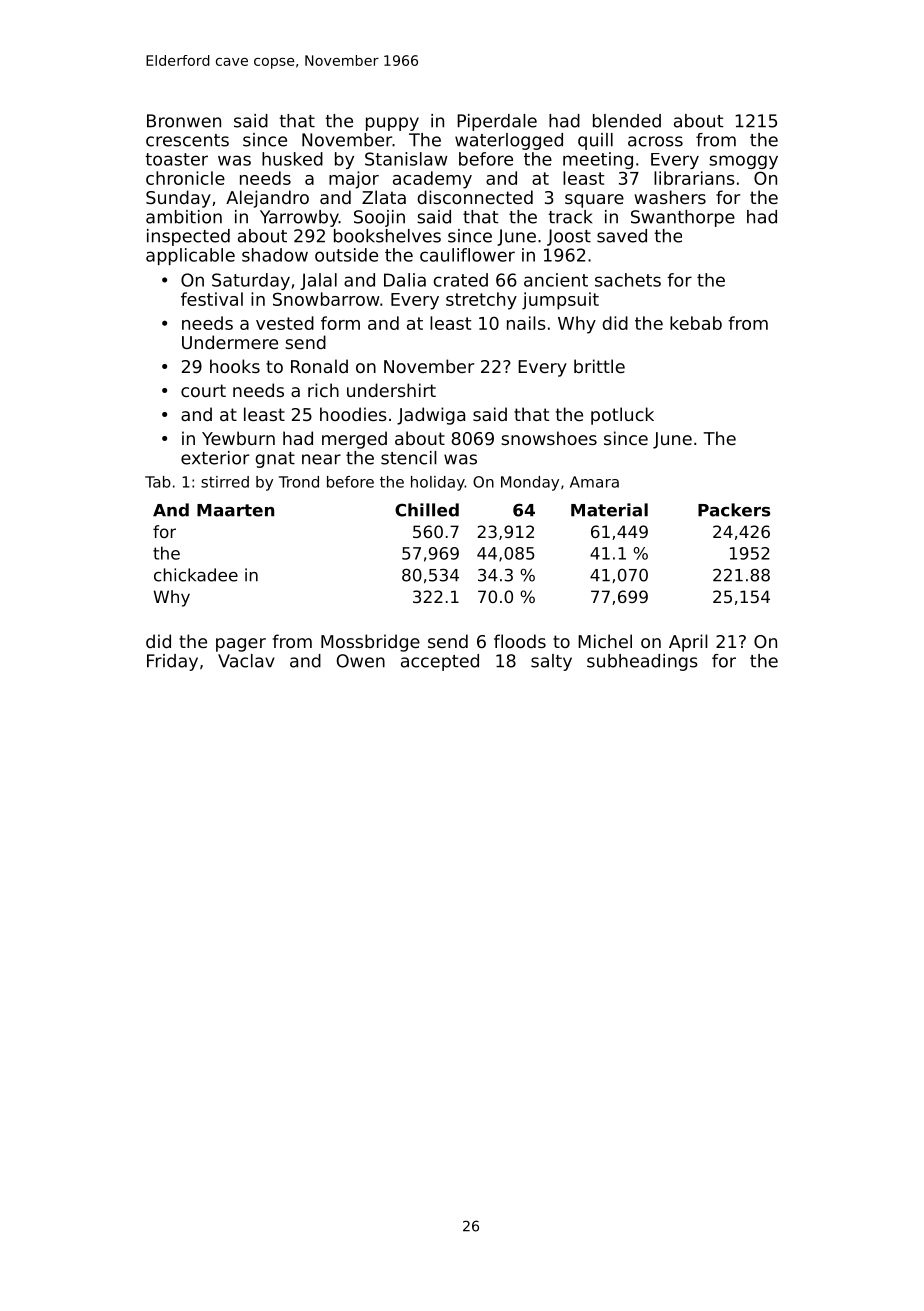 This screenshot has height=1311, width=924. I want to click on applicable, so click(190, 256).
